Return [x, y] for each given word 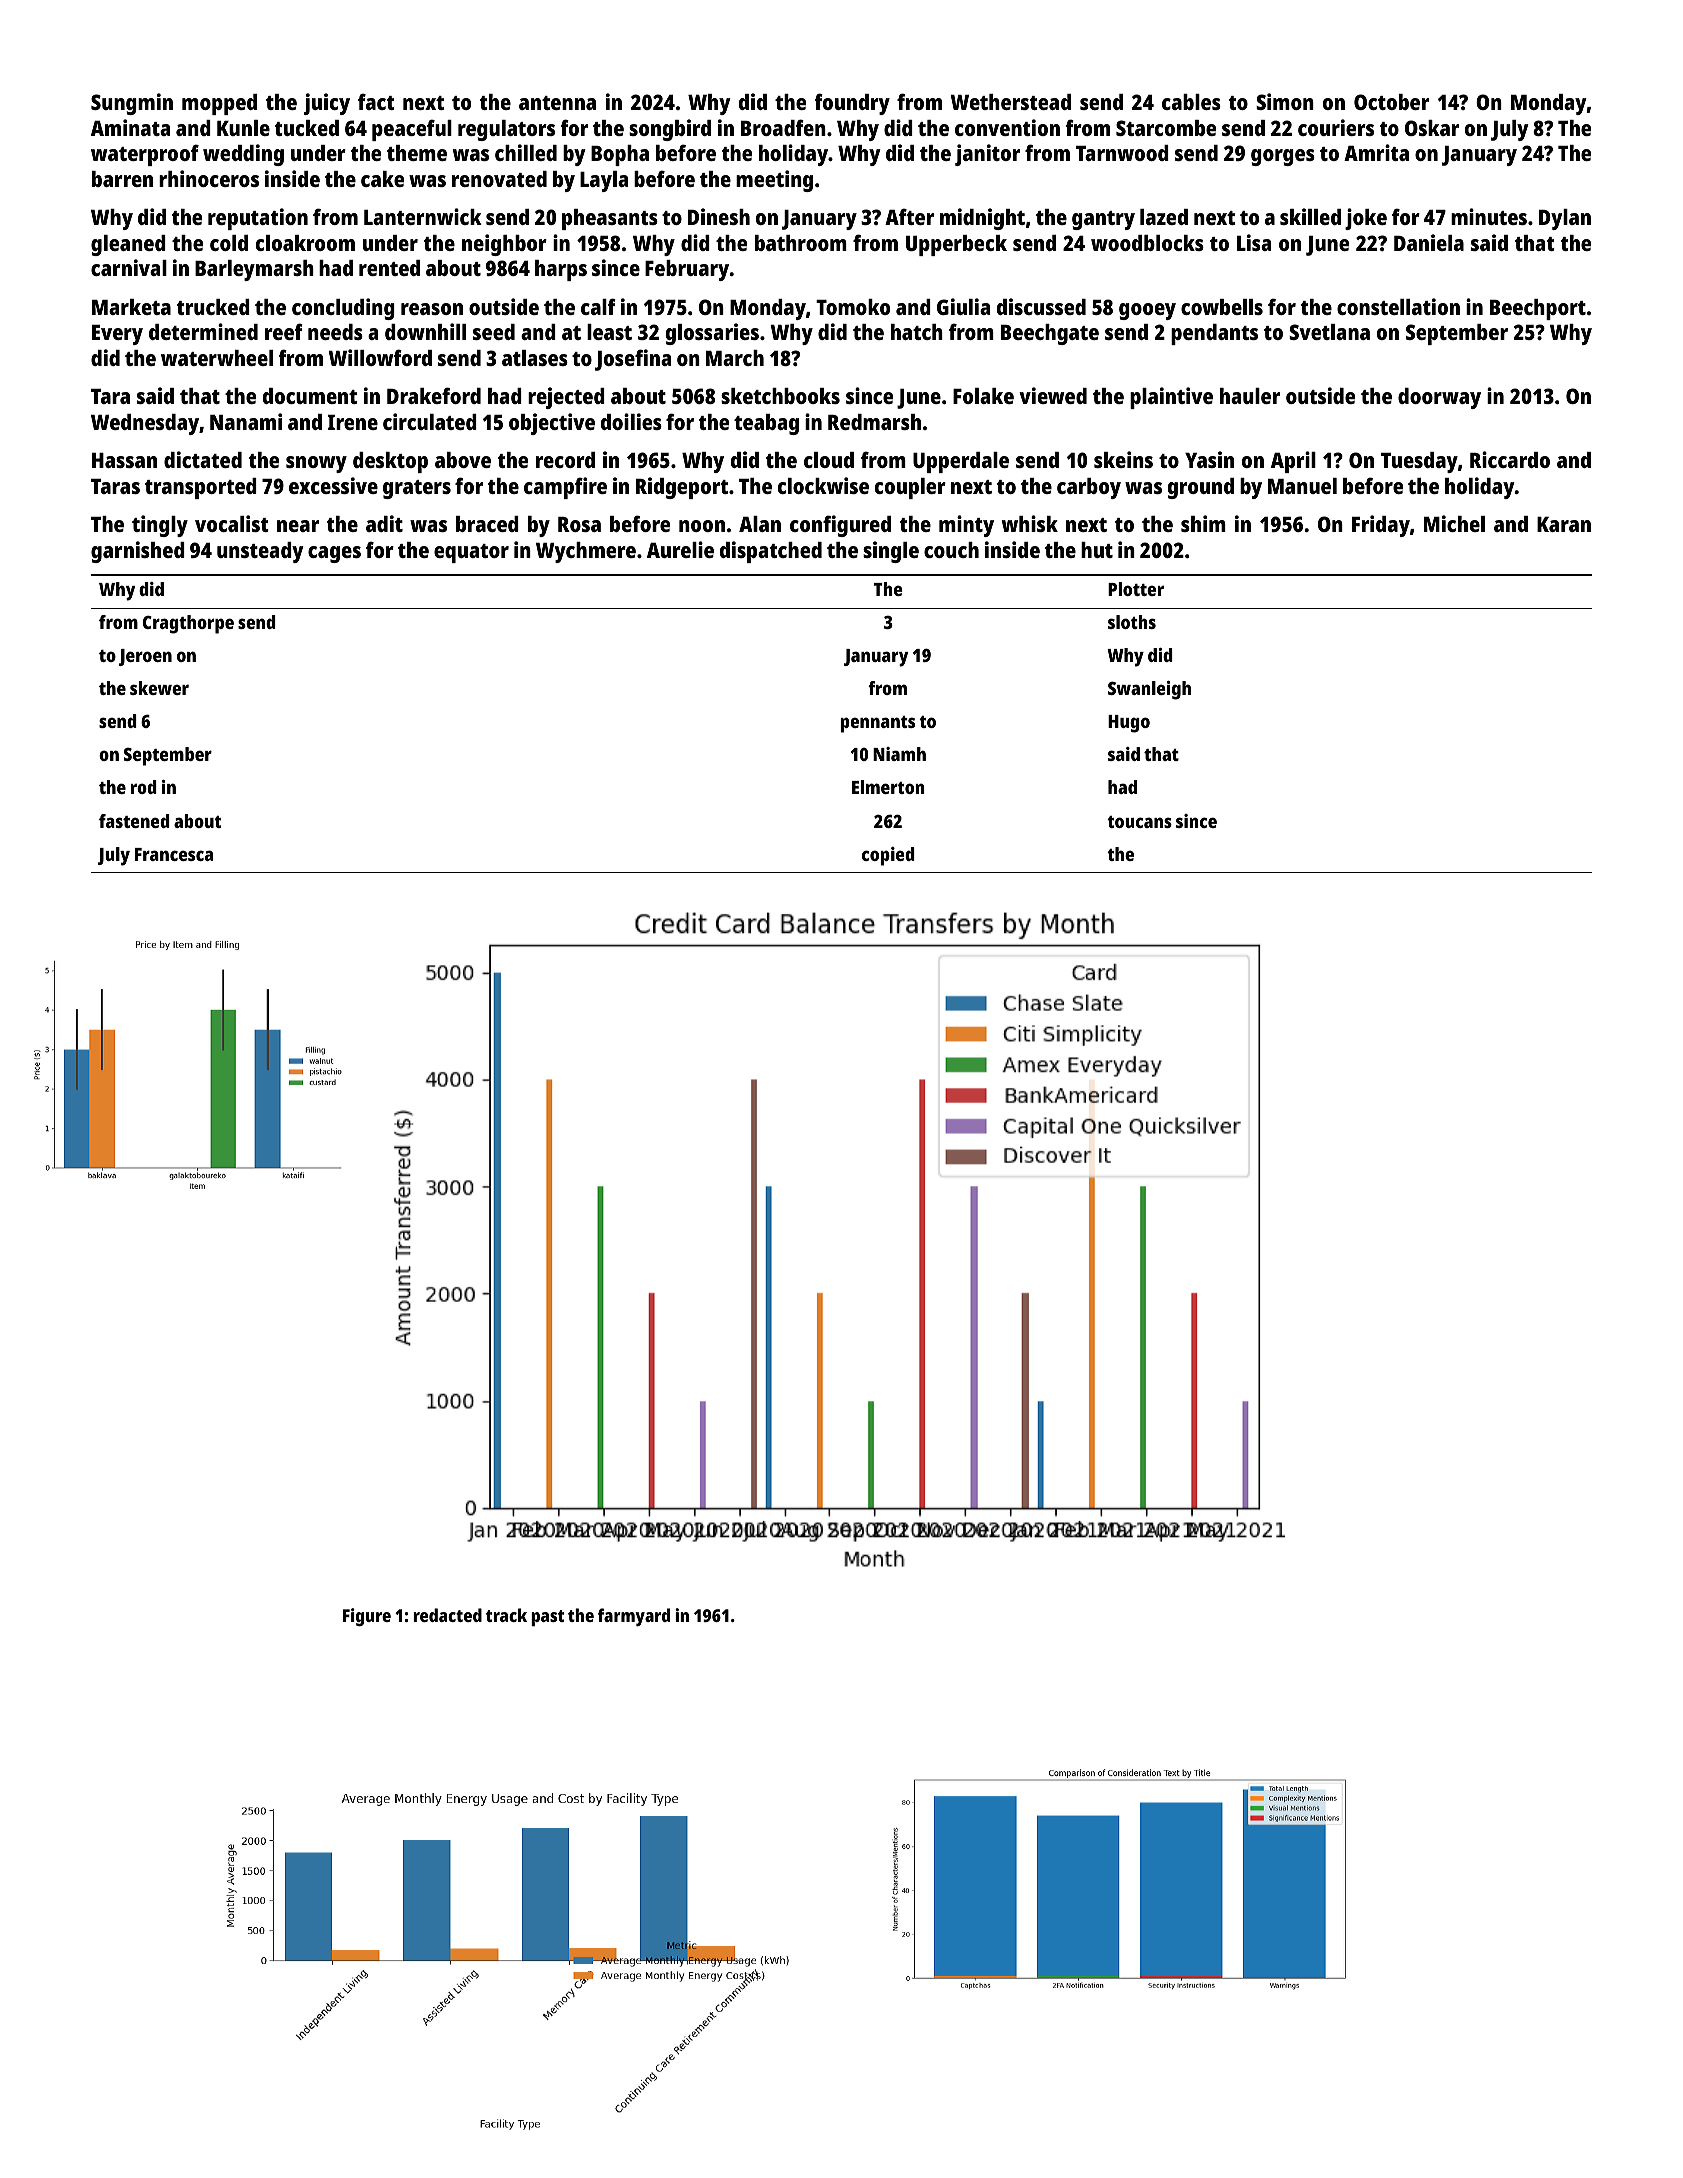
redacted [447, 1615]
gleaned [128, 245]
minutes [1489, 216]
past [547, 1618]
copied [888, 856]
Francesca [174, 854]
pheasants [610, 219]
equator [471, 553]
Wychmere [586, 552]
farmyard [634, 1617]
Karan [1564, 524]
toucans [1139, 822]
